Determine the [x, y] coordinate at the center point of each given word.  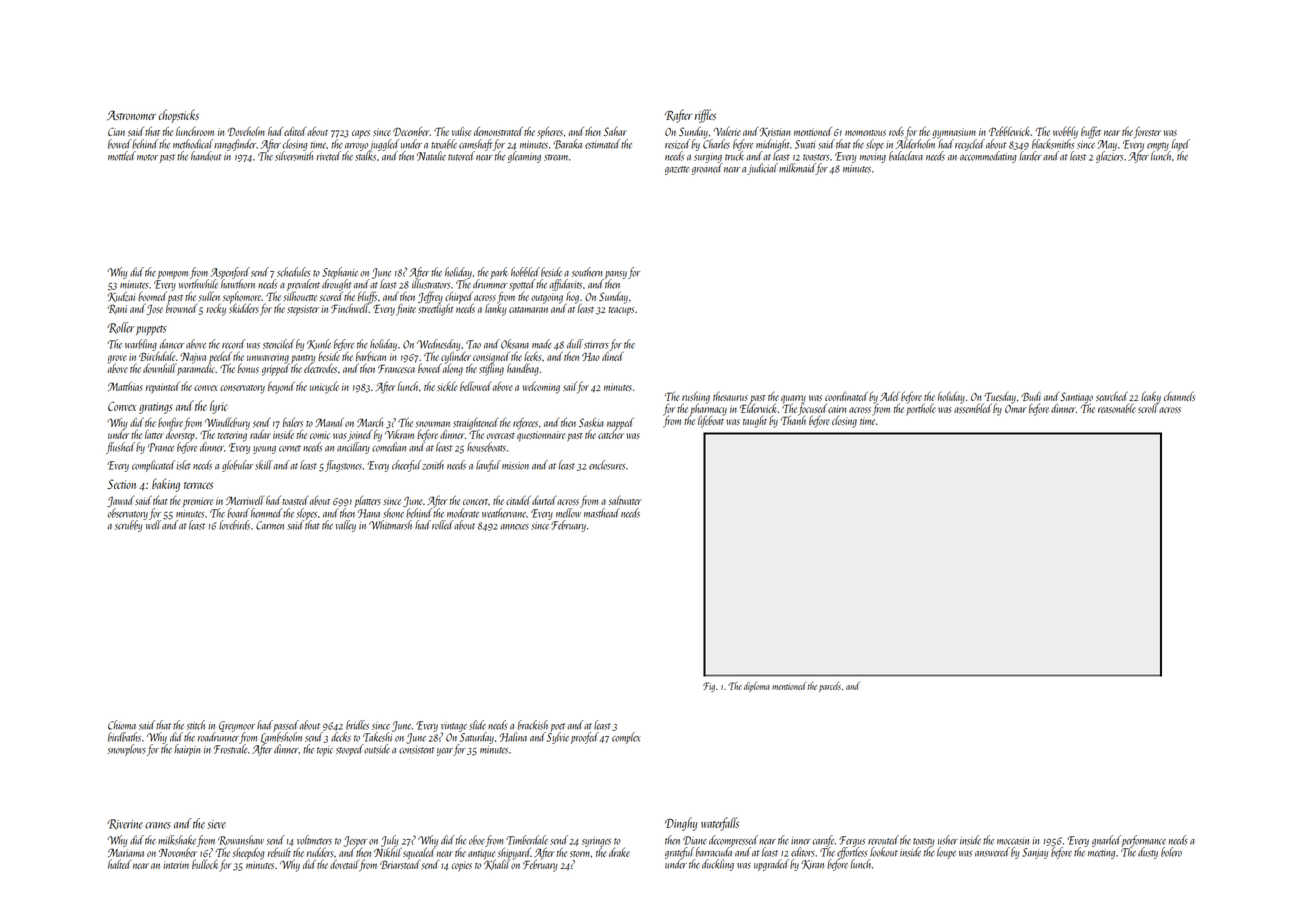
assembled [973, 408]
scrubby [128, 526]
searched [1112, 396]
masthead [602, 513]
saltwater [625, 500]
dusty [1148, 853]
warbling [141, 345]
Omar [1016, 409]
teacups [621, 311]
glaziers [1109, 157]
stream [556, 157]
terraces [198, 485]
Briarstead [400, 864]
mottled [122, 156]
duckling [718, 865]
